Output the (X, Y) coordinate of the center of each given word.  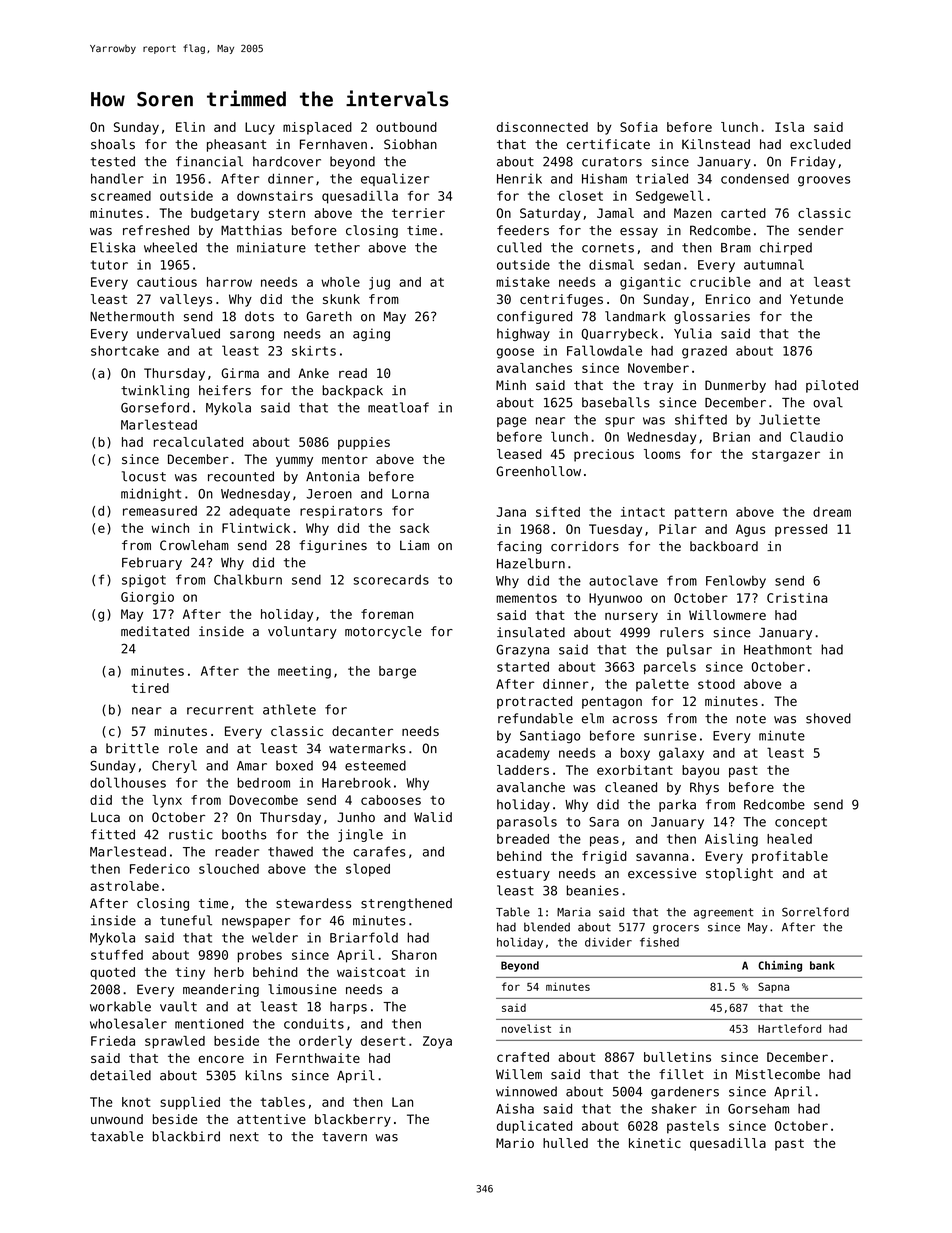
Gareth (329, 316)
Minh (511, 385)
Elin (190, 127)
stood (716, 684)
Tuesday (615, 530)
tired (150, 688)
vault (178, 1006)
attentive (271, 1119)
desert (383, 1041)
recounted (241, 476)
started (523, 667)
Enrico (728, 299)
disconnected (542, 127)
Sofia (639, 127)
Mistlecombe (778, 1074)
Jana (511, 512)
